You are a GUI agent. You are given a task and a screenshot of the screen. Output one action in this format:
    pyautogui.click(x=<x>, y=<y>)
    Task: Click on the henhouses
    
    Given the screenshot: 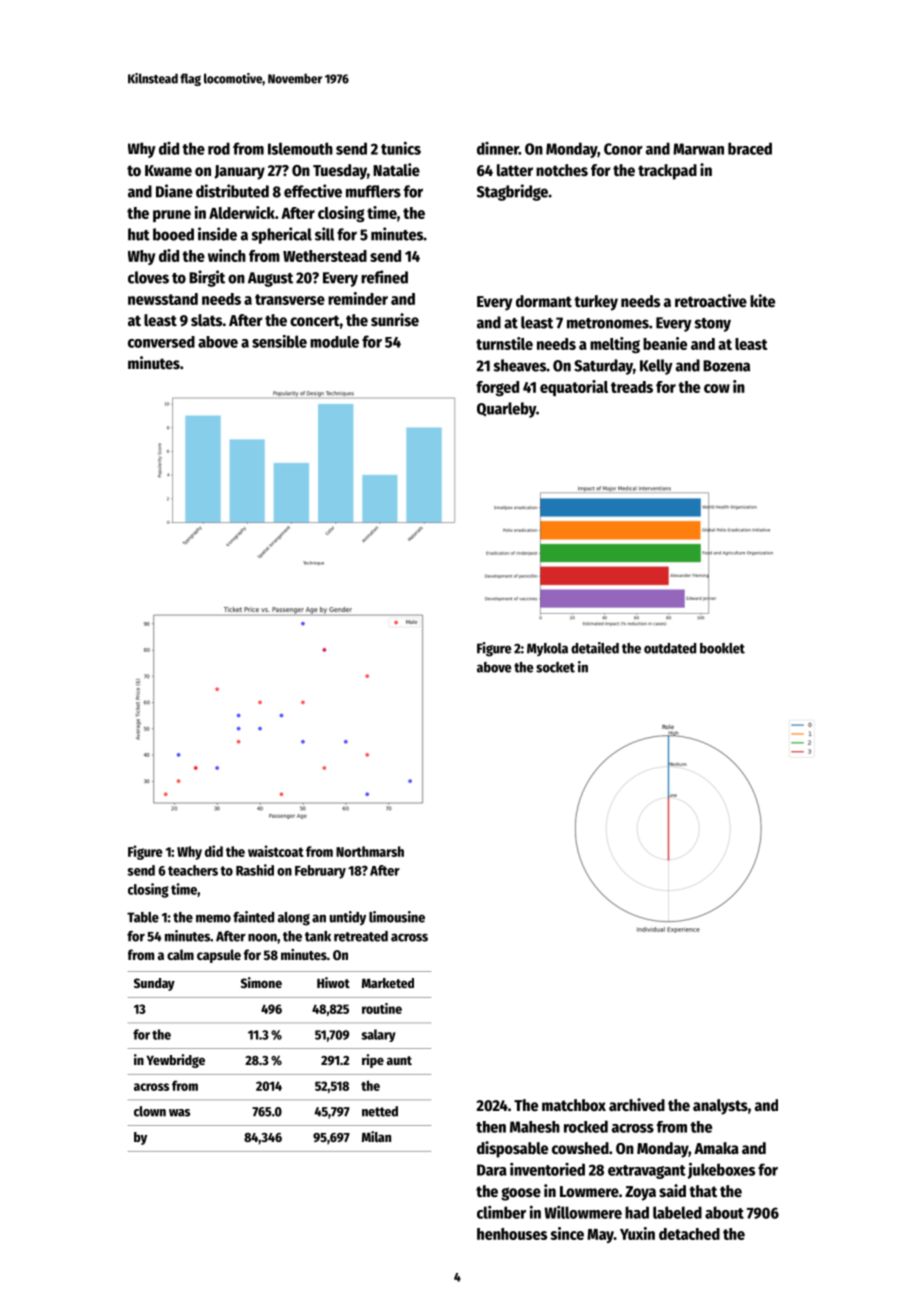 What is the action you would take?
    pyautogui.click(x=512, y=1234)
